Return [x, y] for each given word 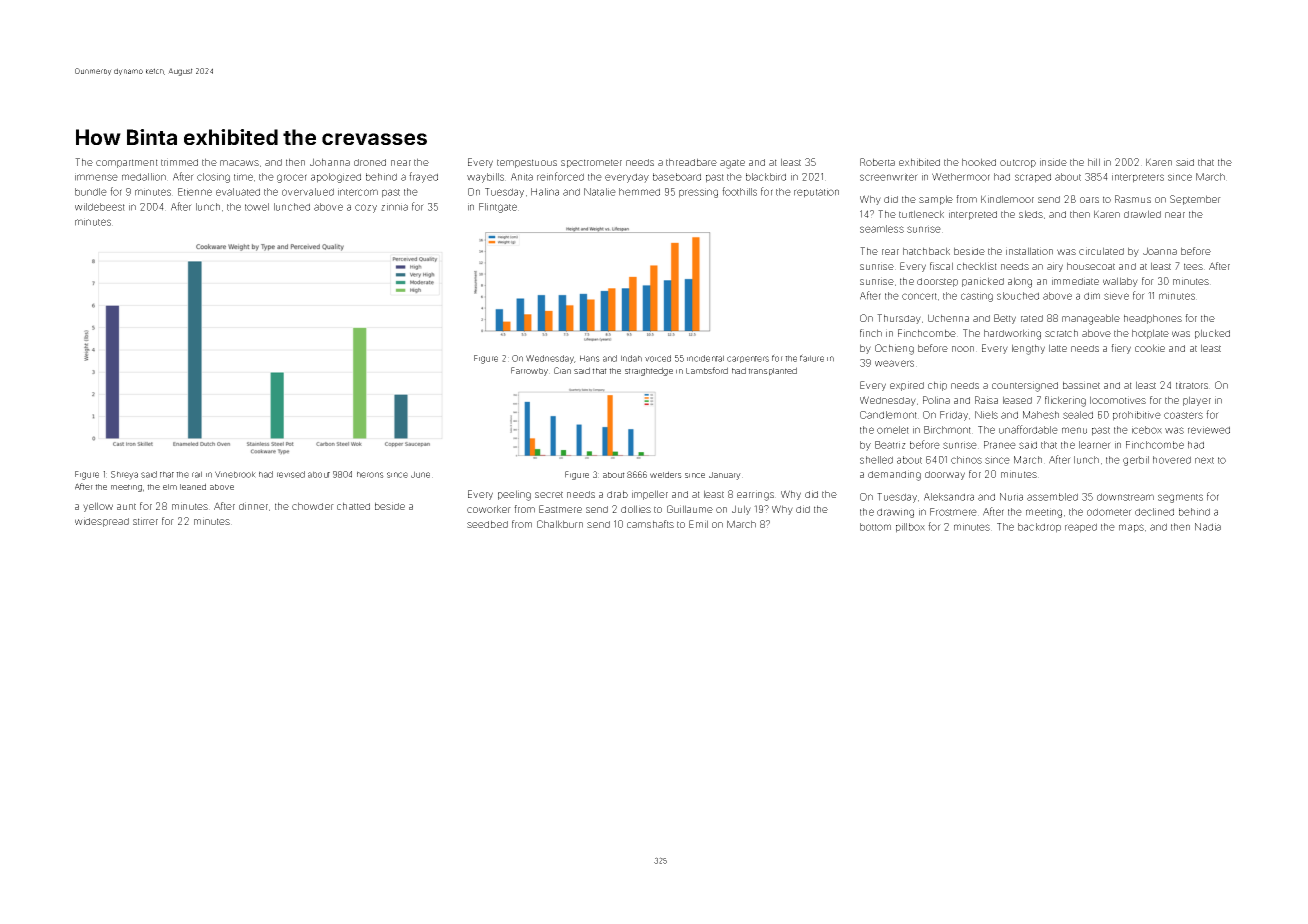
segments [1180, 498]
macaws [239, 163]
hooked [979, 162]
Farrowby [529, 371]
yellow [98, 507]
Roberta [877, 162]
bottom [875, 527]
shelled [876, 460]
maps [1131, 528]
